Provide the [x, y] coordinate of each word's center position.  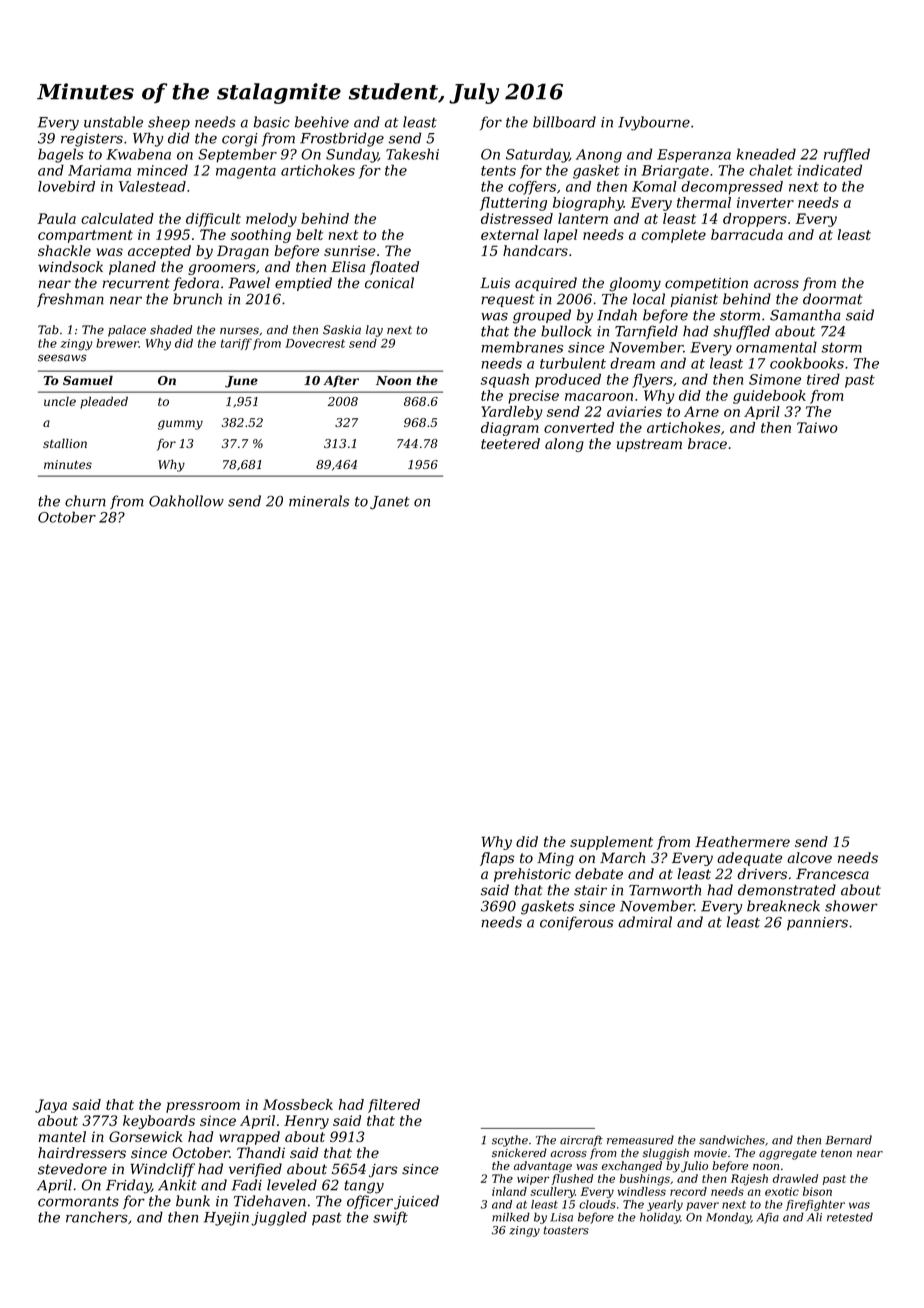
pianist [694, 300]
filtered [394, 1106]
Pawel [249, 283]
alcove [809, 858]
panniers [817, 923]
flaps [497, 859]
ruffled [847, 155]
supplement [611, 843]
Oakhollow [186, 501]
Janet [390, 503]
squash [505, 380]
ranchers [97, 1217]
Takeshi [412, 154]
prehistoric [532, 875]
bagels [61, 155]
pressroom [203, 1107]
